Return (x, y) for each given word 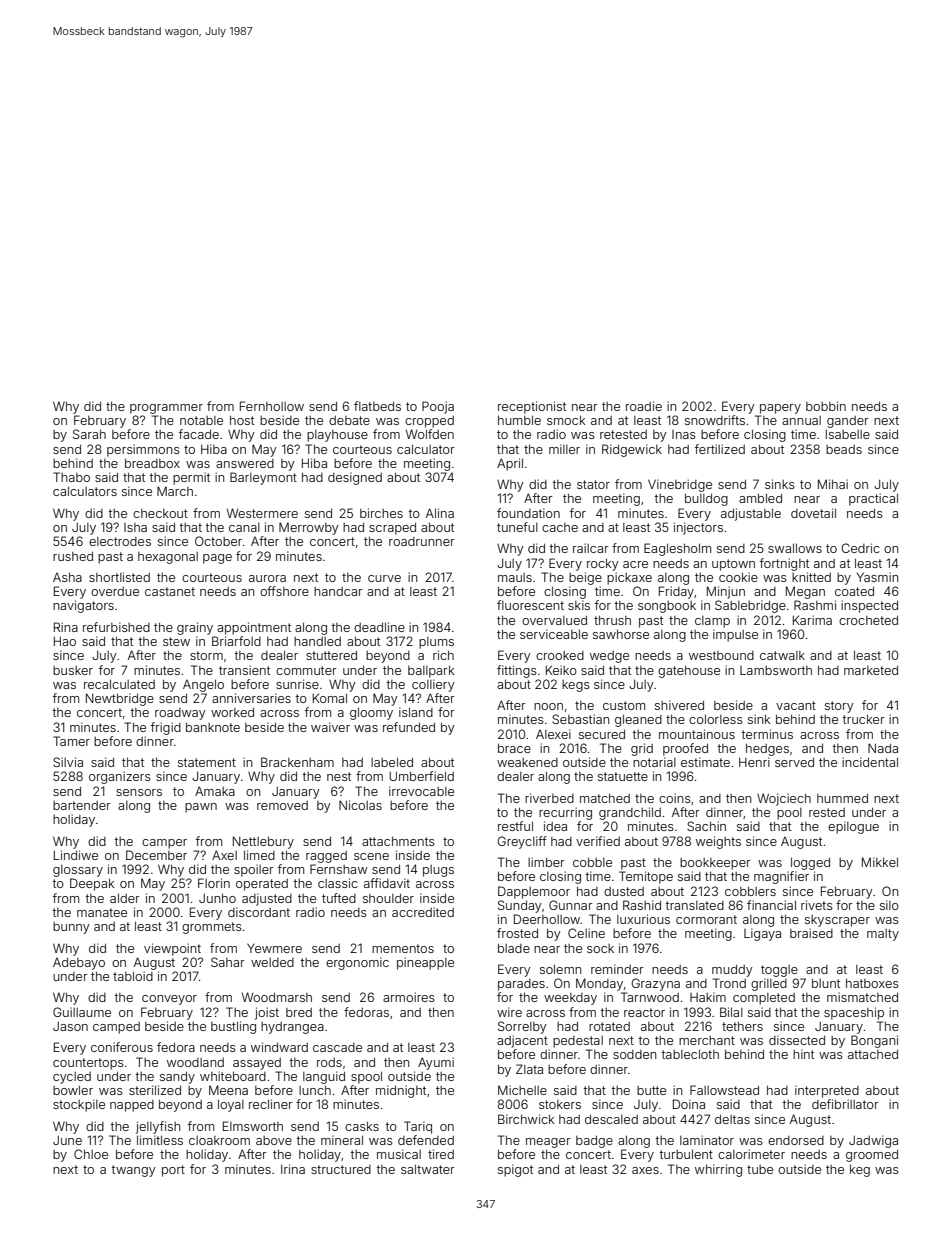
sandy (177, 1077)
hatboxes (872, 983)
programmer (166, 409)
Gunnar (571, 905)
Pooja (438, 407)
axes (645, 1170)
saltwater (428, 1169)
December (156, 855)
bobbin (826, 406)
